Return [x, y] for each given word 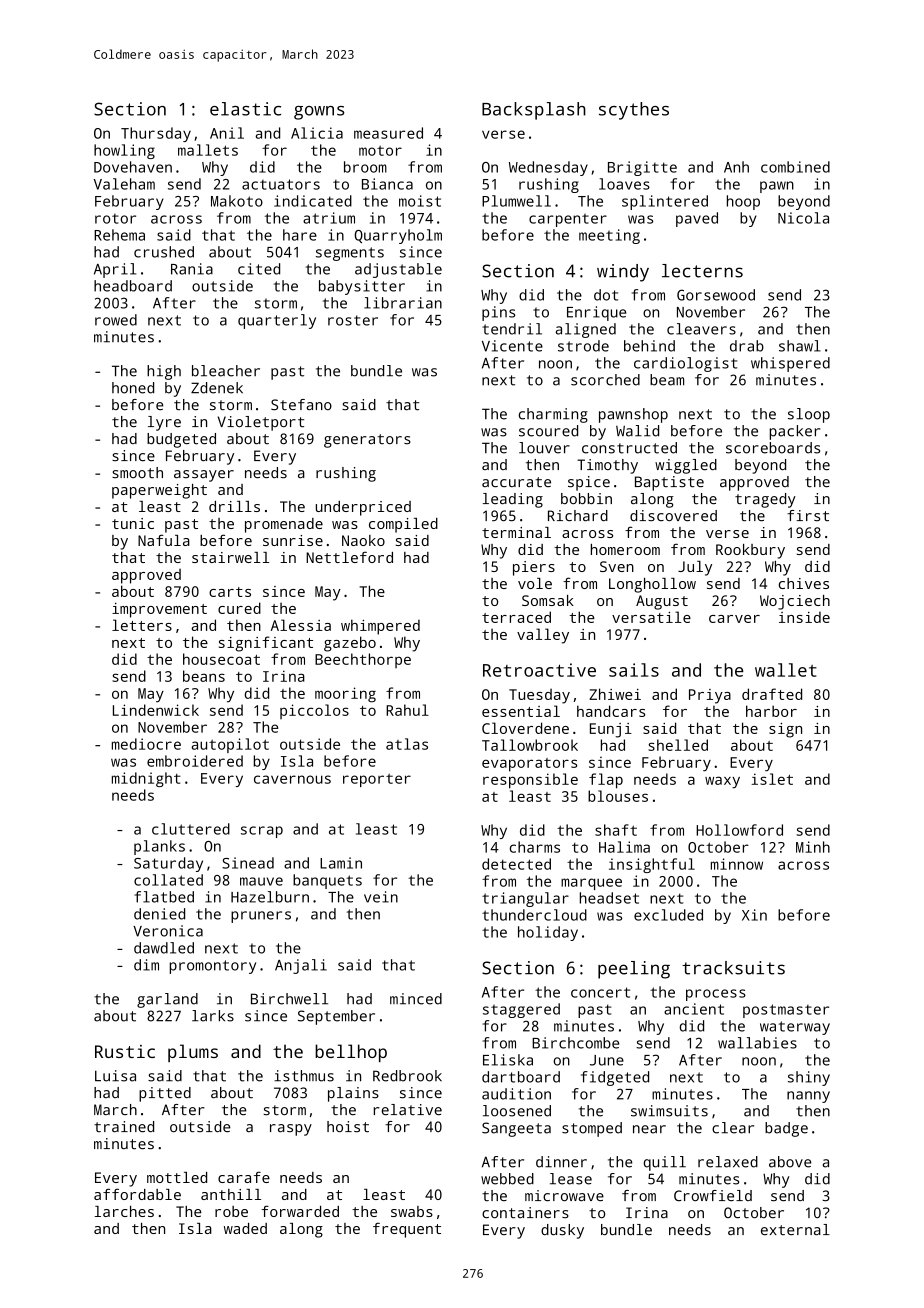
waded [245, 1228]
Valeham [124, 184]
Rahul [407, 710]
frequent [407, 1230]
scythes [634, 111]
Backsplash [534, 111]
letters [142, 625]
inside [804, 617]
